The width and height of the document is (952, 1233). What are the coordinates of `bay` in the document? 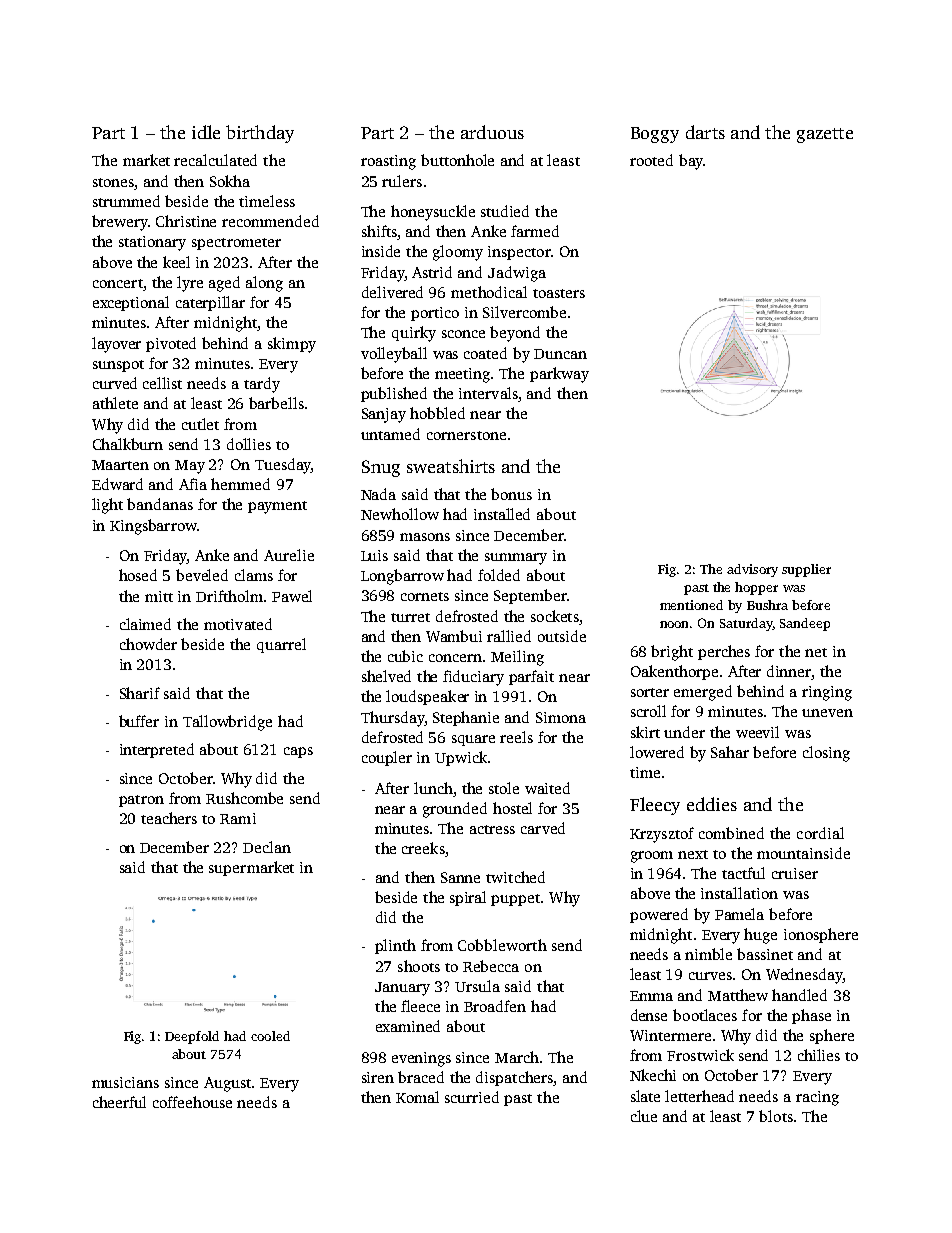 It's located at (691, 162).
